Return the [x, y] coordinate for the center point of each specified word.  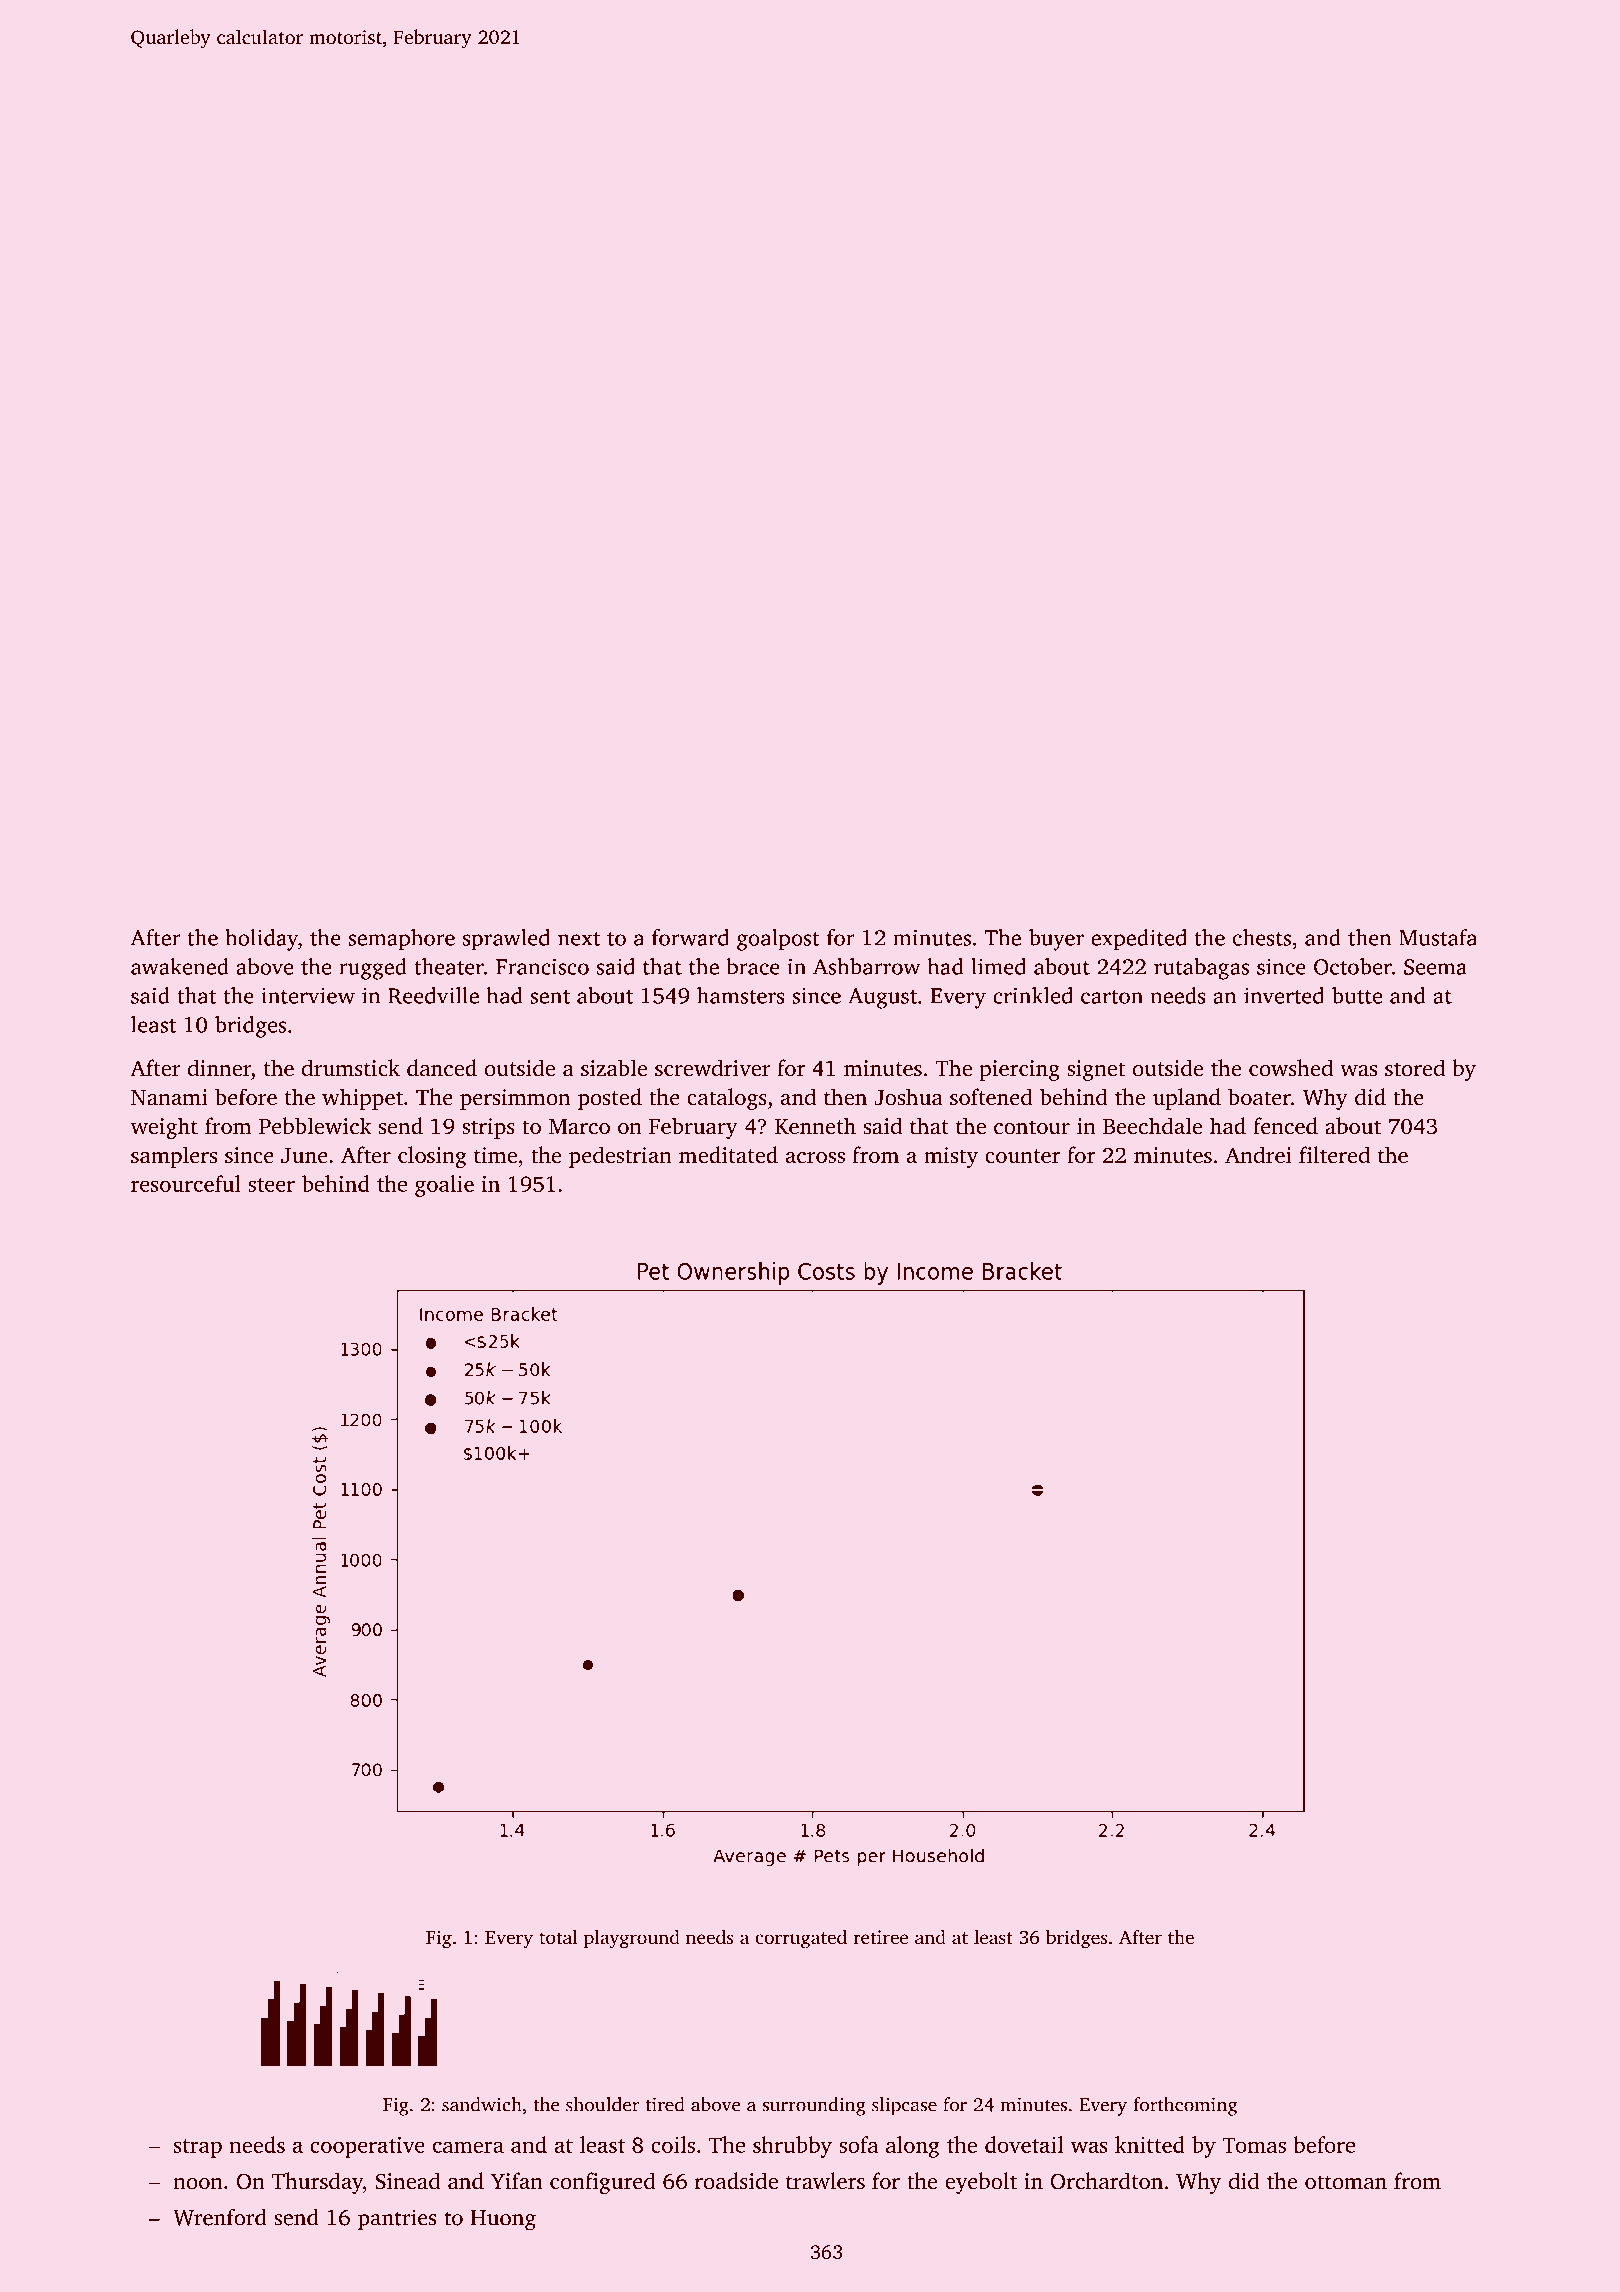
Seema [1435, 967]
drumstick [351, 1068]
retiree [880, 1937]
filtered [1334, 1155]
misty [951, 1157]
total [558, 1937]
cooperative [367, 2147]
